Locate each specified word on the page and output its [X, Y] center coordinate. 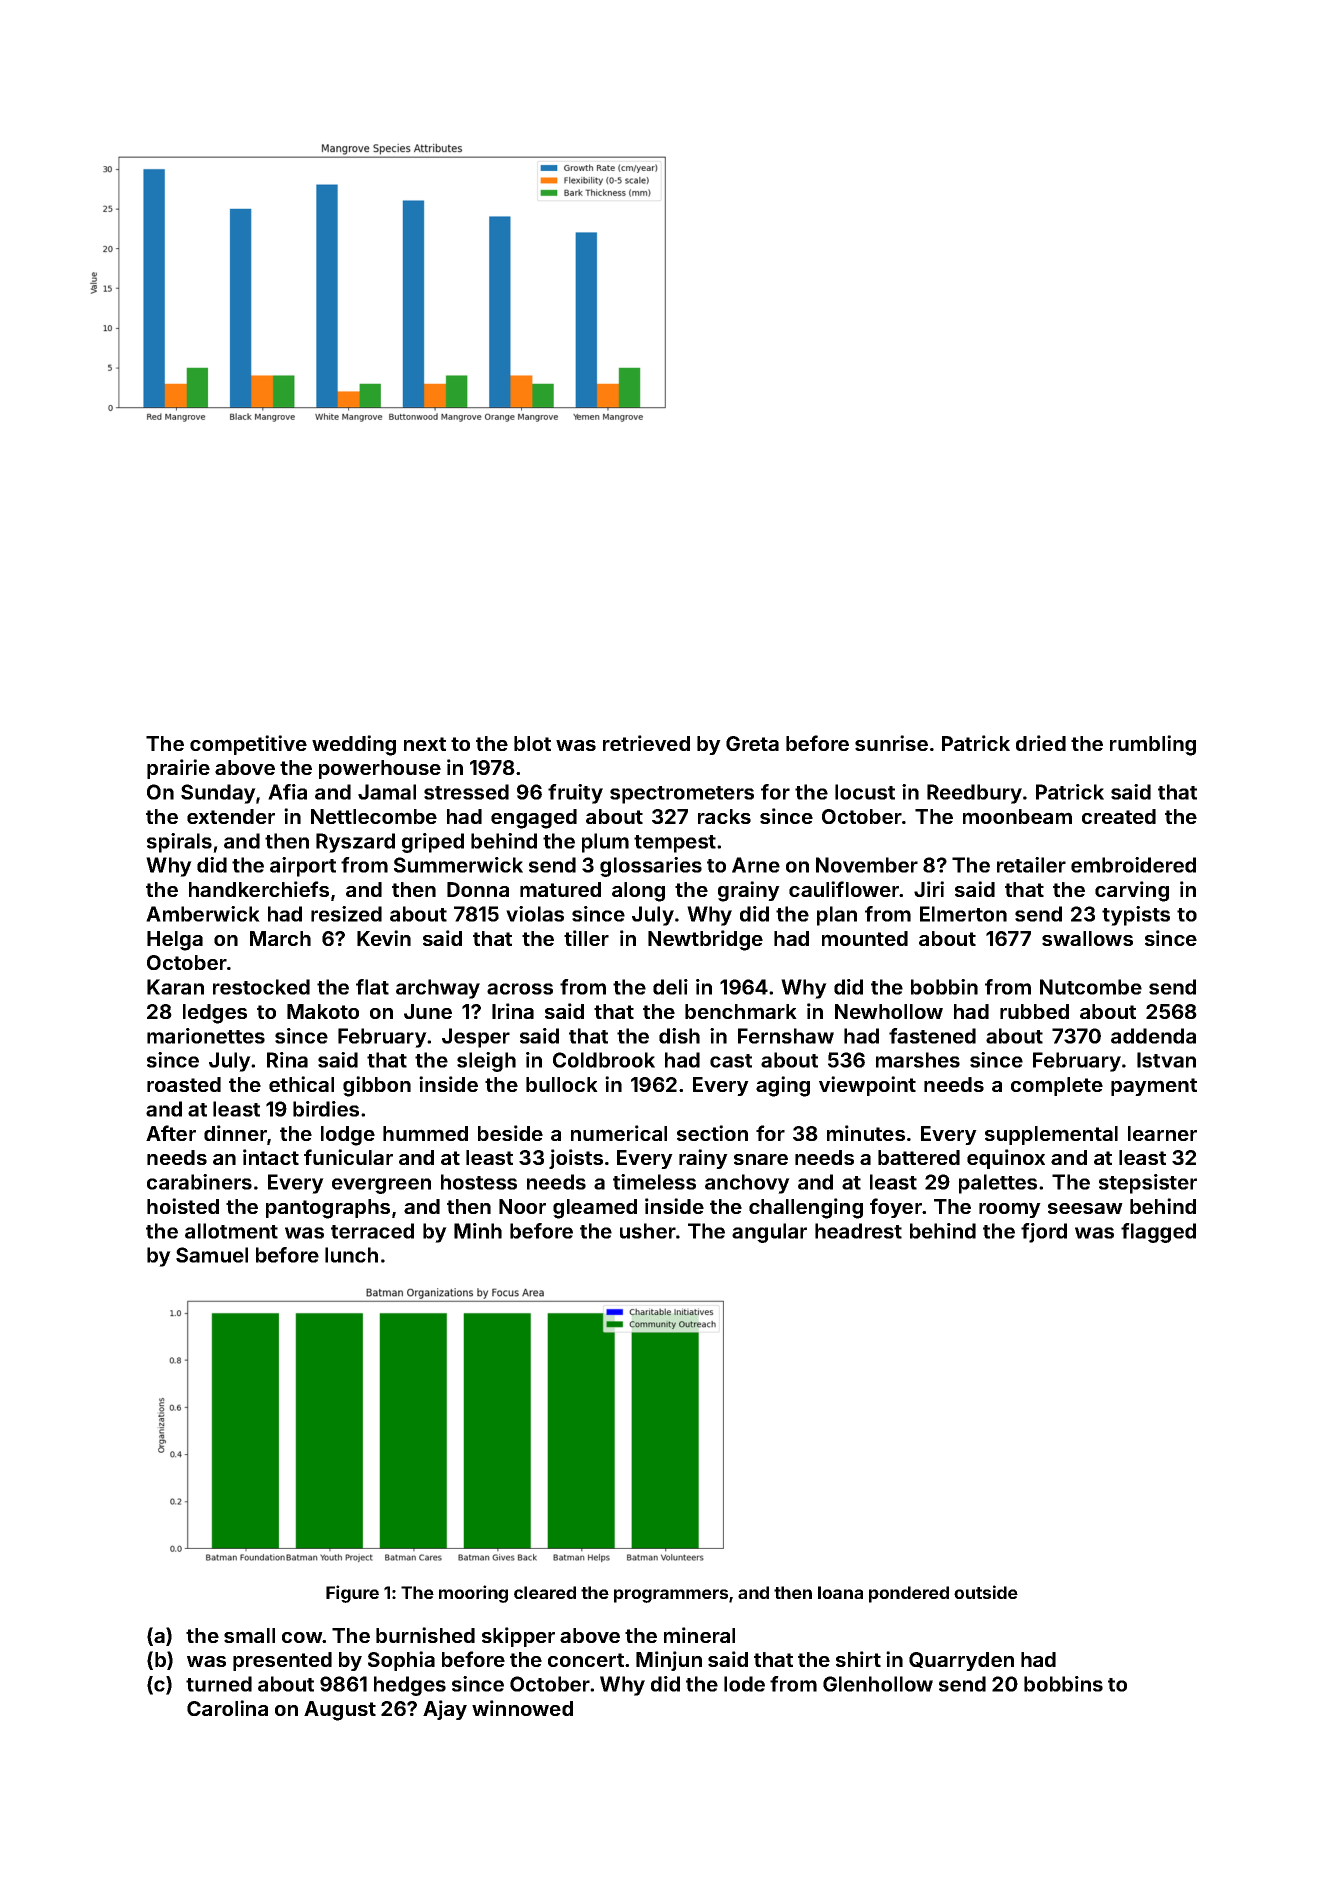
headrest [858, 1231]
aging [783, 1086]
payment [1154, 1087]
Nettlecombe [374, 816]
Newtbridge [705, 940]
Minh [478, 1231]
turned [219, 1684]
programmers [671, 1596]
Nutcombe [1091, 987]
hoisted [183, 1206]
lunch [351, 1255]
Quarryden [961, 1661]
